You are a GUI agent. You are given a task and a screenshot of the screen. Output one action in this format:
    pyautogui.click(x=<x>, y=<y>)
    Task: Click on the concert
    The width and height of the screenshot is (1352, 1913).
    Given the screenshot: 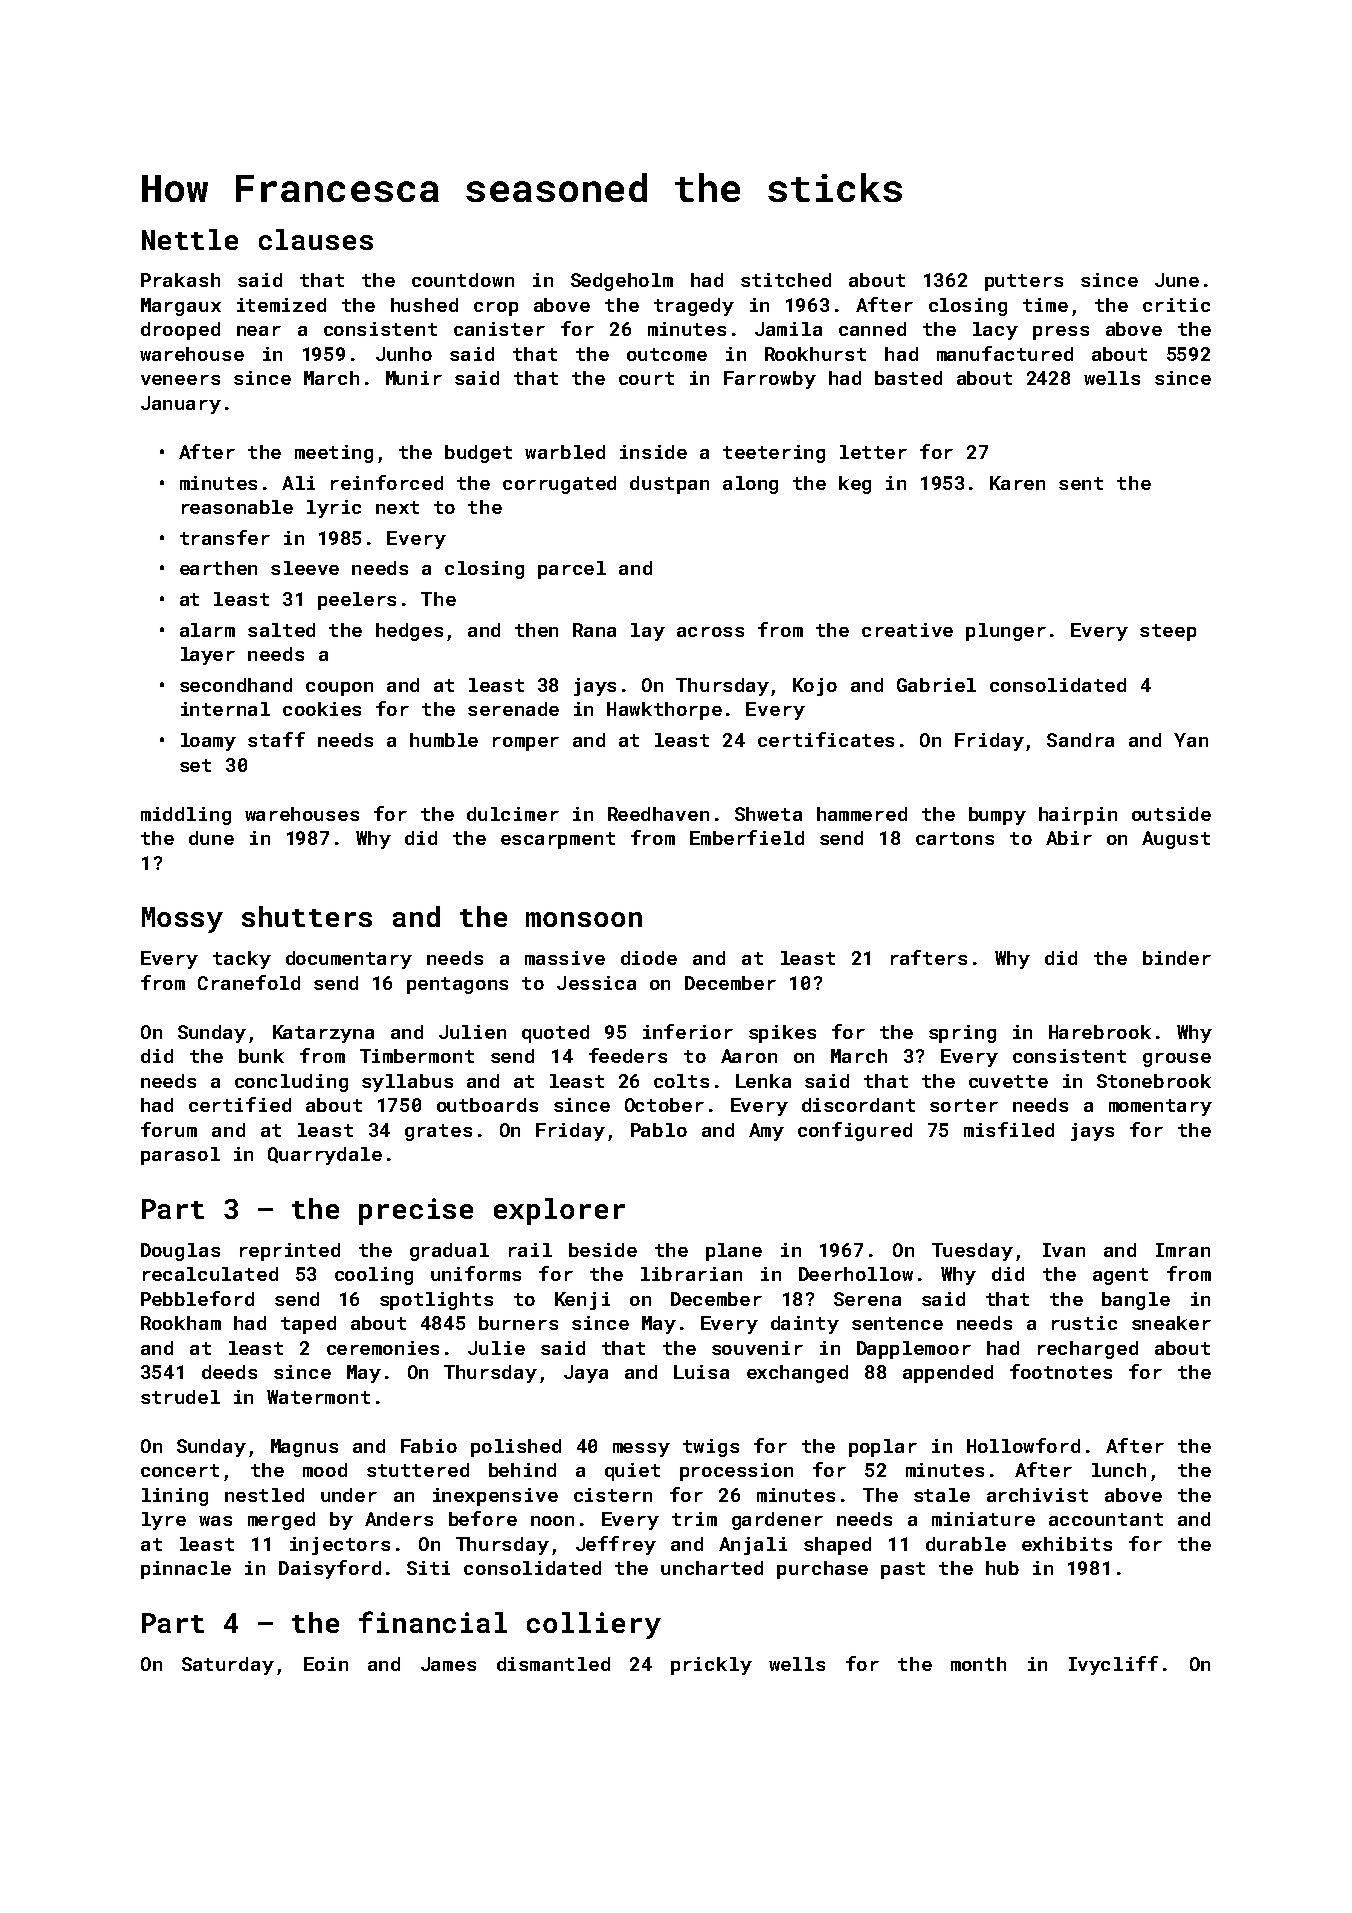 What is the action you would take?
    pyautogui.click(x=180, y=1470)
